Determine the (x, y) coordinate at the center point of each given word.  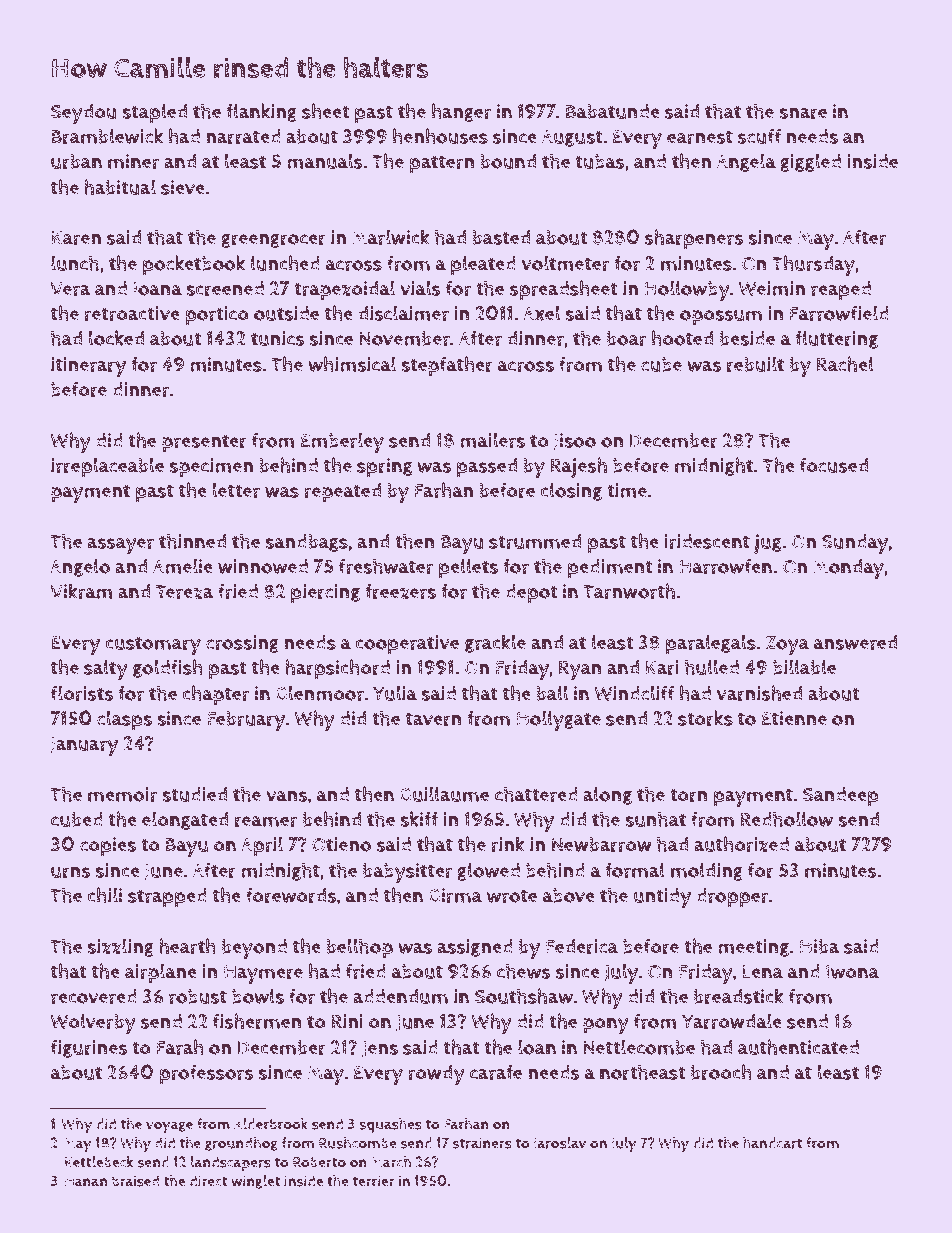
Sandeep (841, 797)
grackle (495, 643)
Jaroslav (559, 1144)
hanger (462, 112)
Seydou (84, 114)
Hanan (86, 1181)
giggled (810, 162)
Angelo (80, 567)
